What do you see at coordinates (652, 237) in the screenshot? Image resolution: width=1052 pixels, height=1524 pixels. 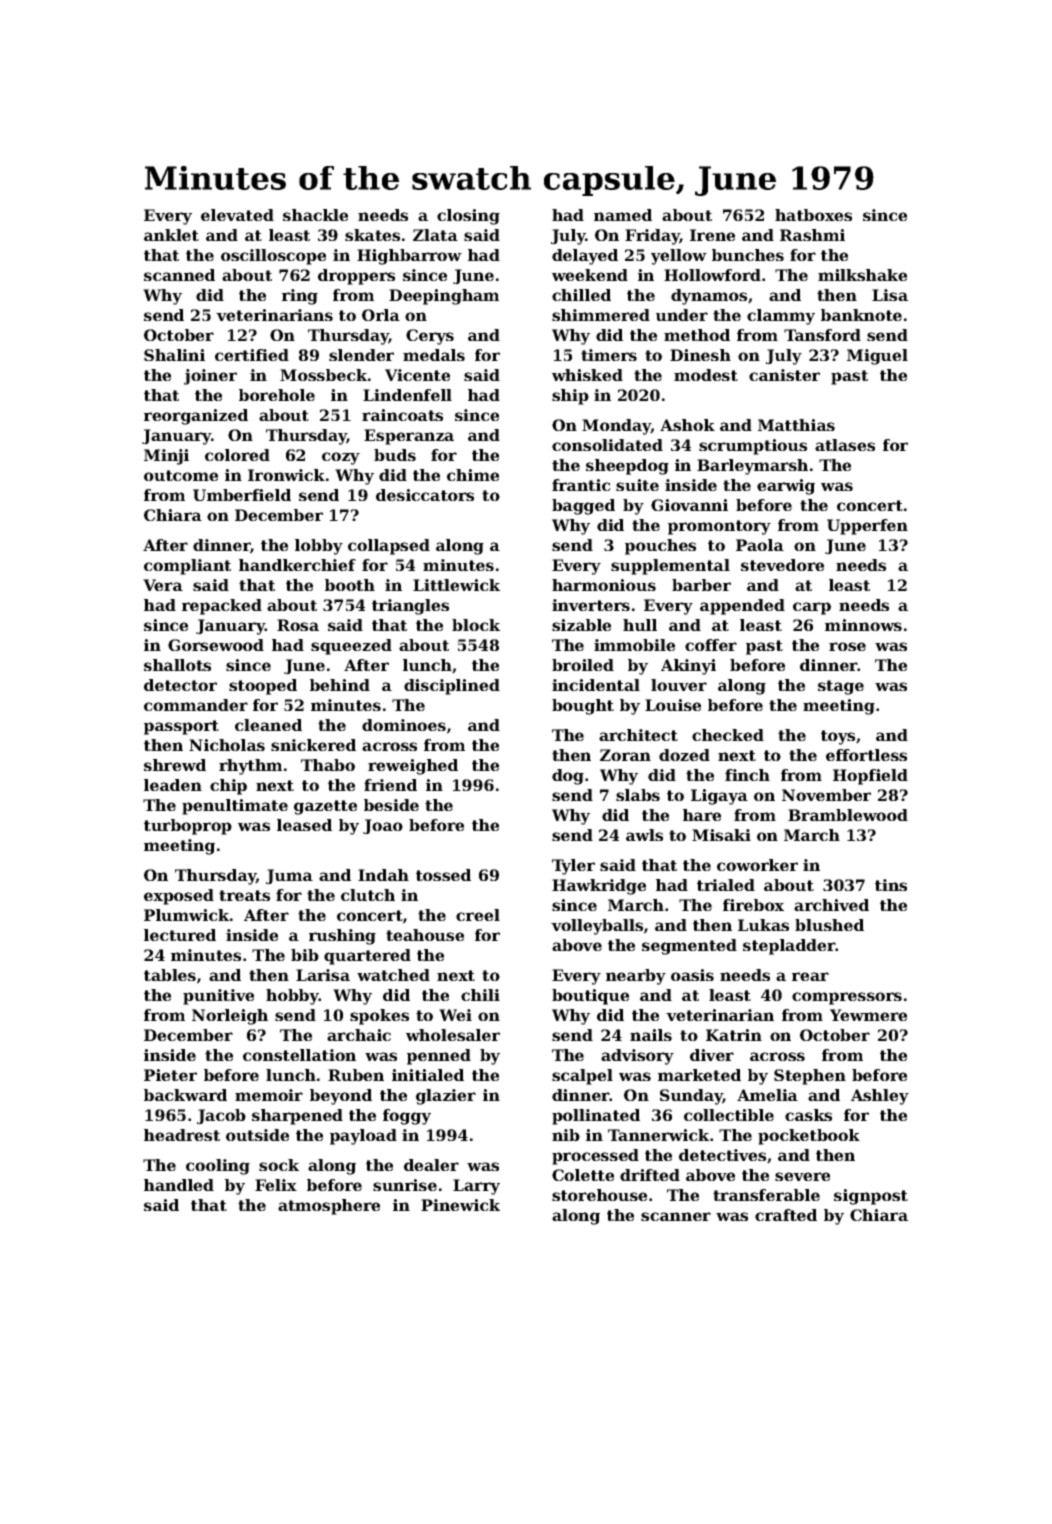 I see `Friday` at bounding box center [652, 237].
